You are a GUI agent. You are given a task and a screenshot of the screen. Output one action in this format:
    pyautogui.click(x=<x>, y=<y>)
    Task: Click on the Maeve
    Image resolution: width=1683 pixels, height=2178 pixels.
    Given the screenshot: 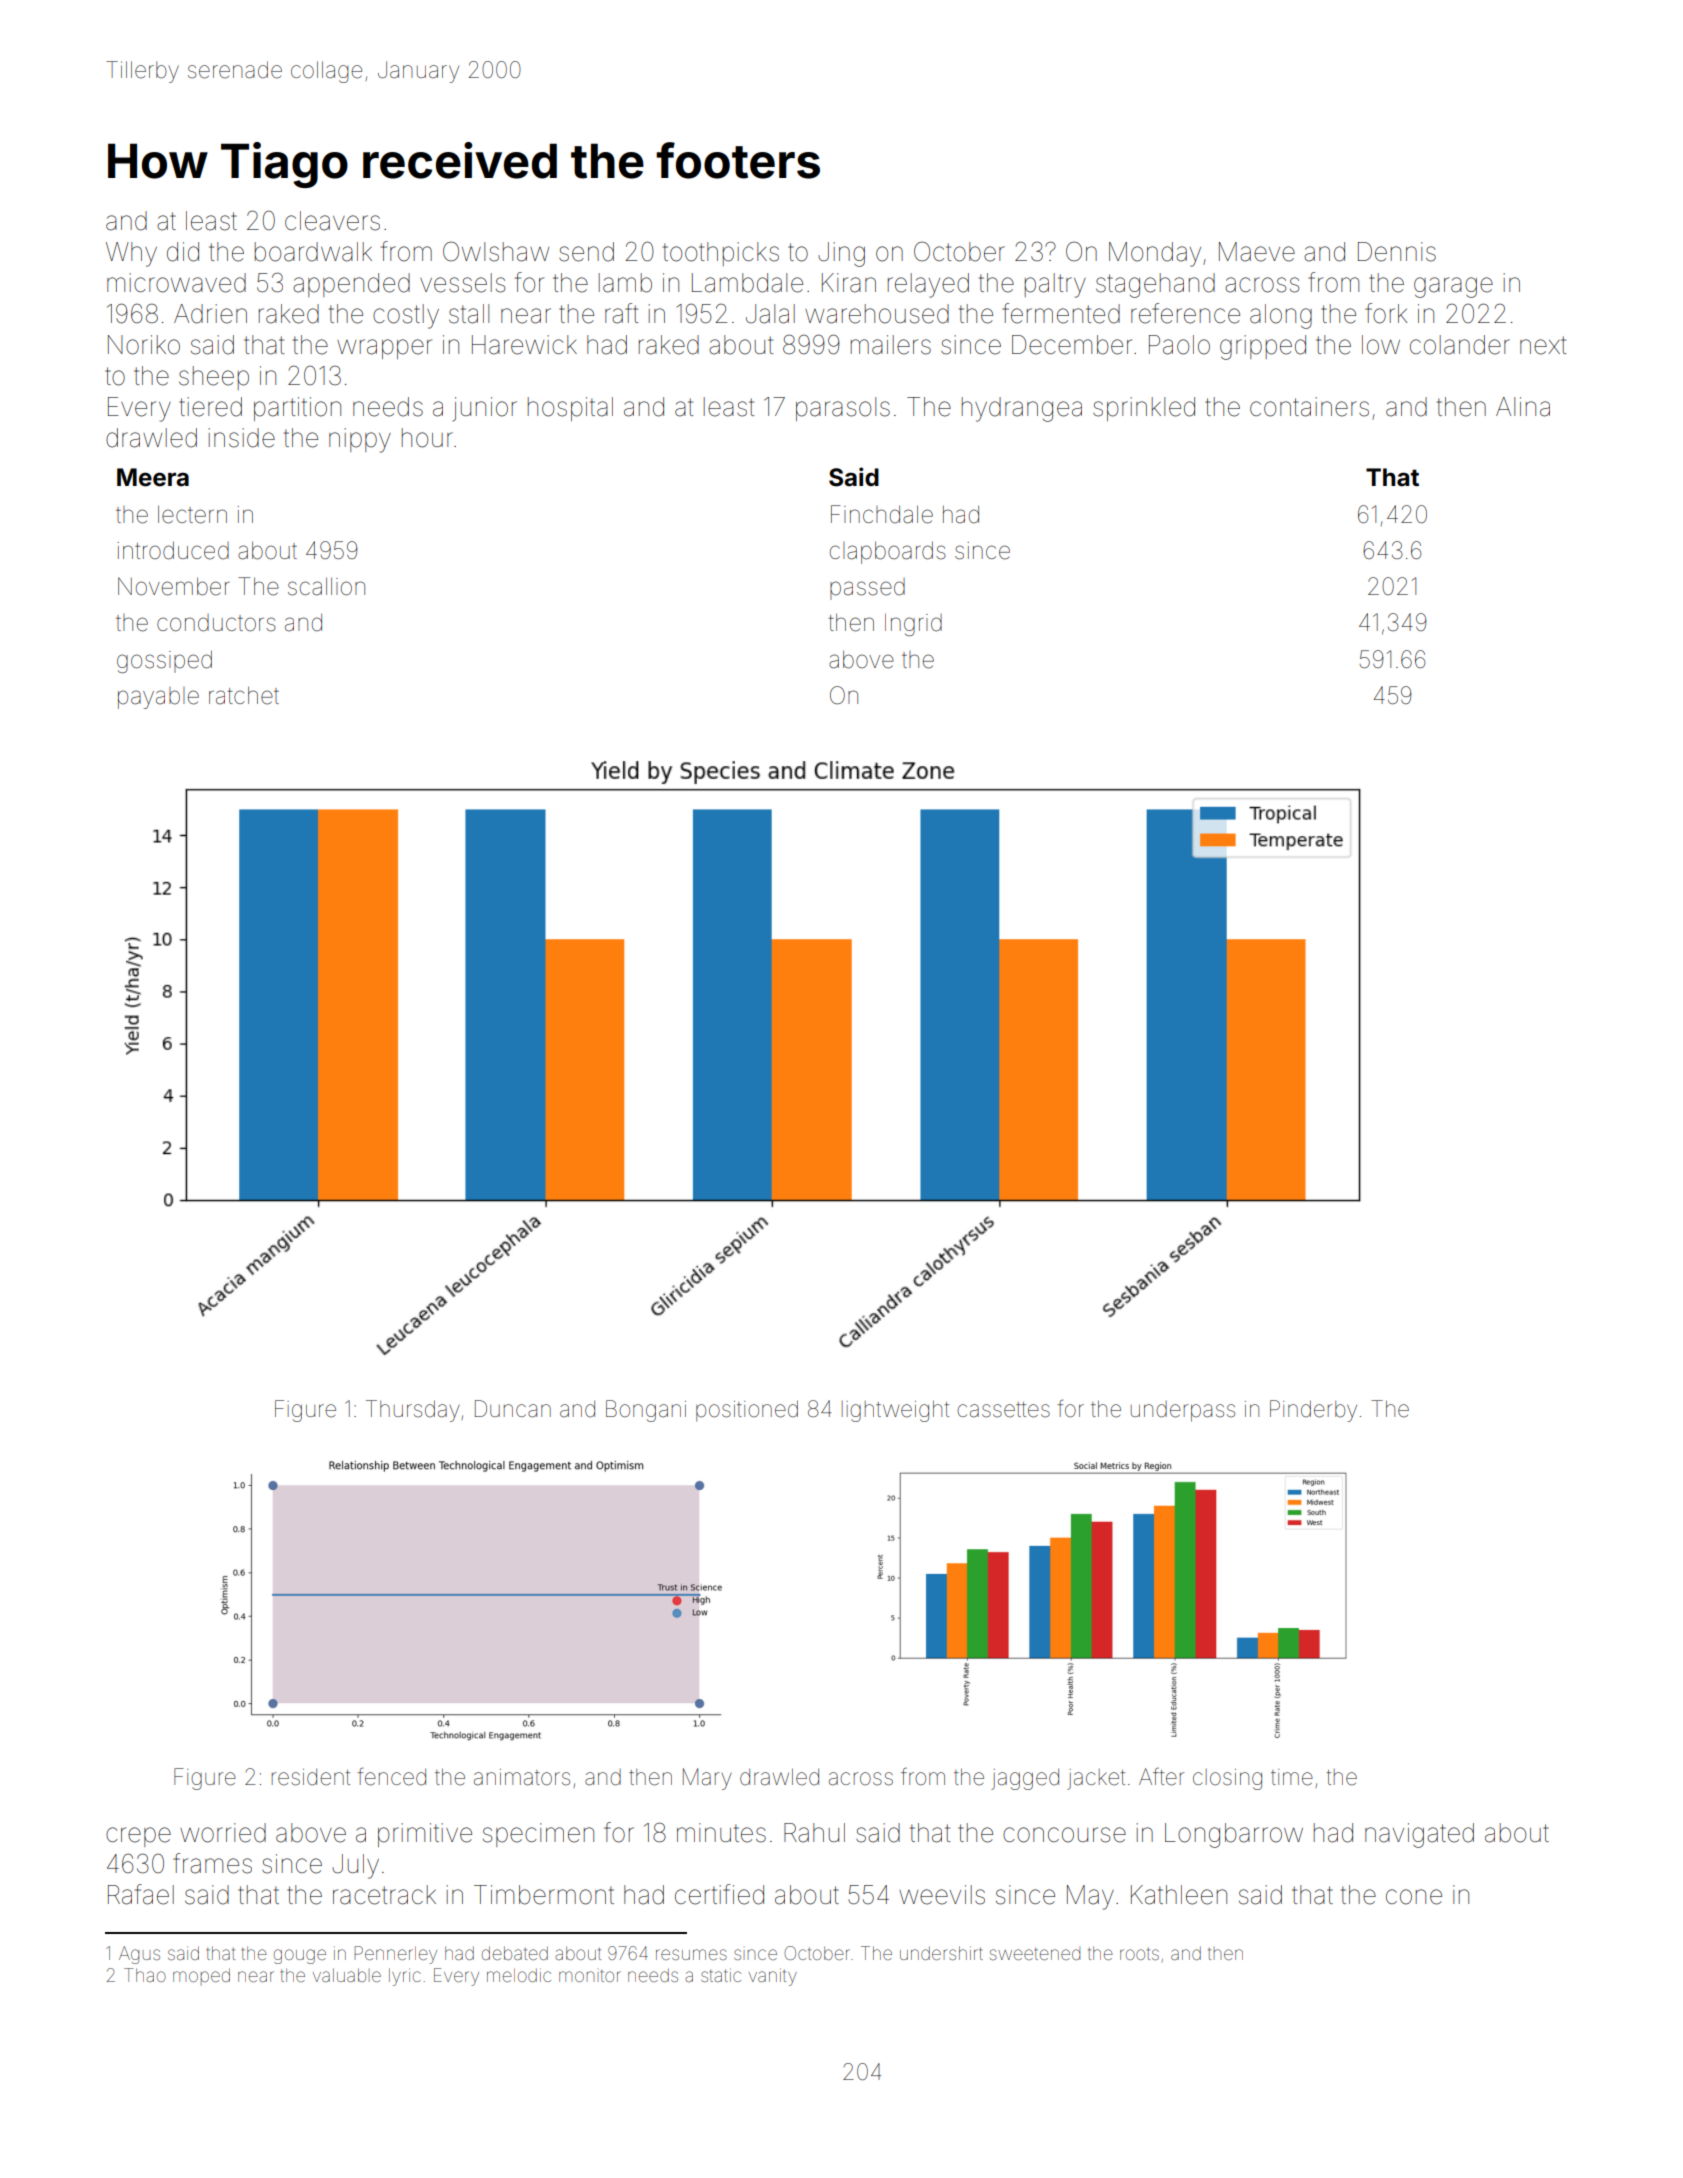 What is the action you would take?
    pyautogui.click(x=1257, y=252)
